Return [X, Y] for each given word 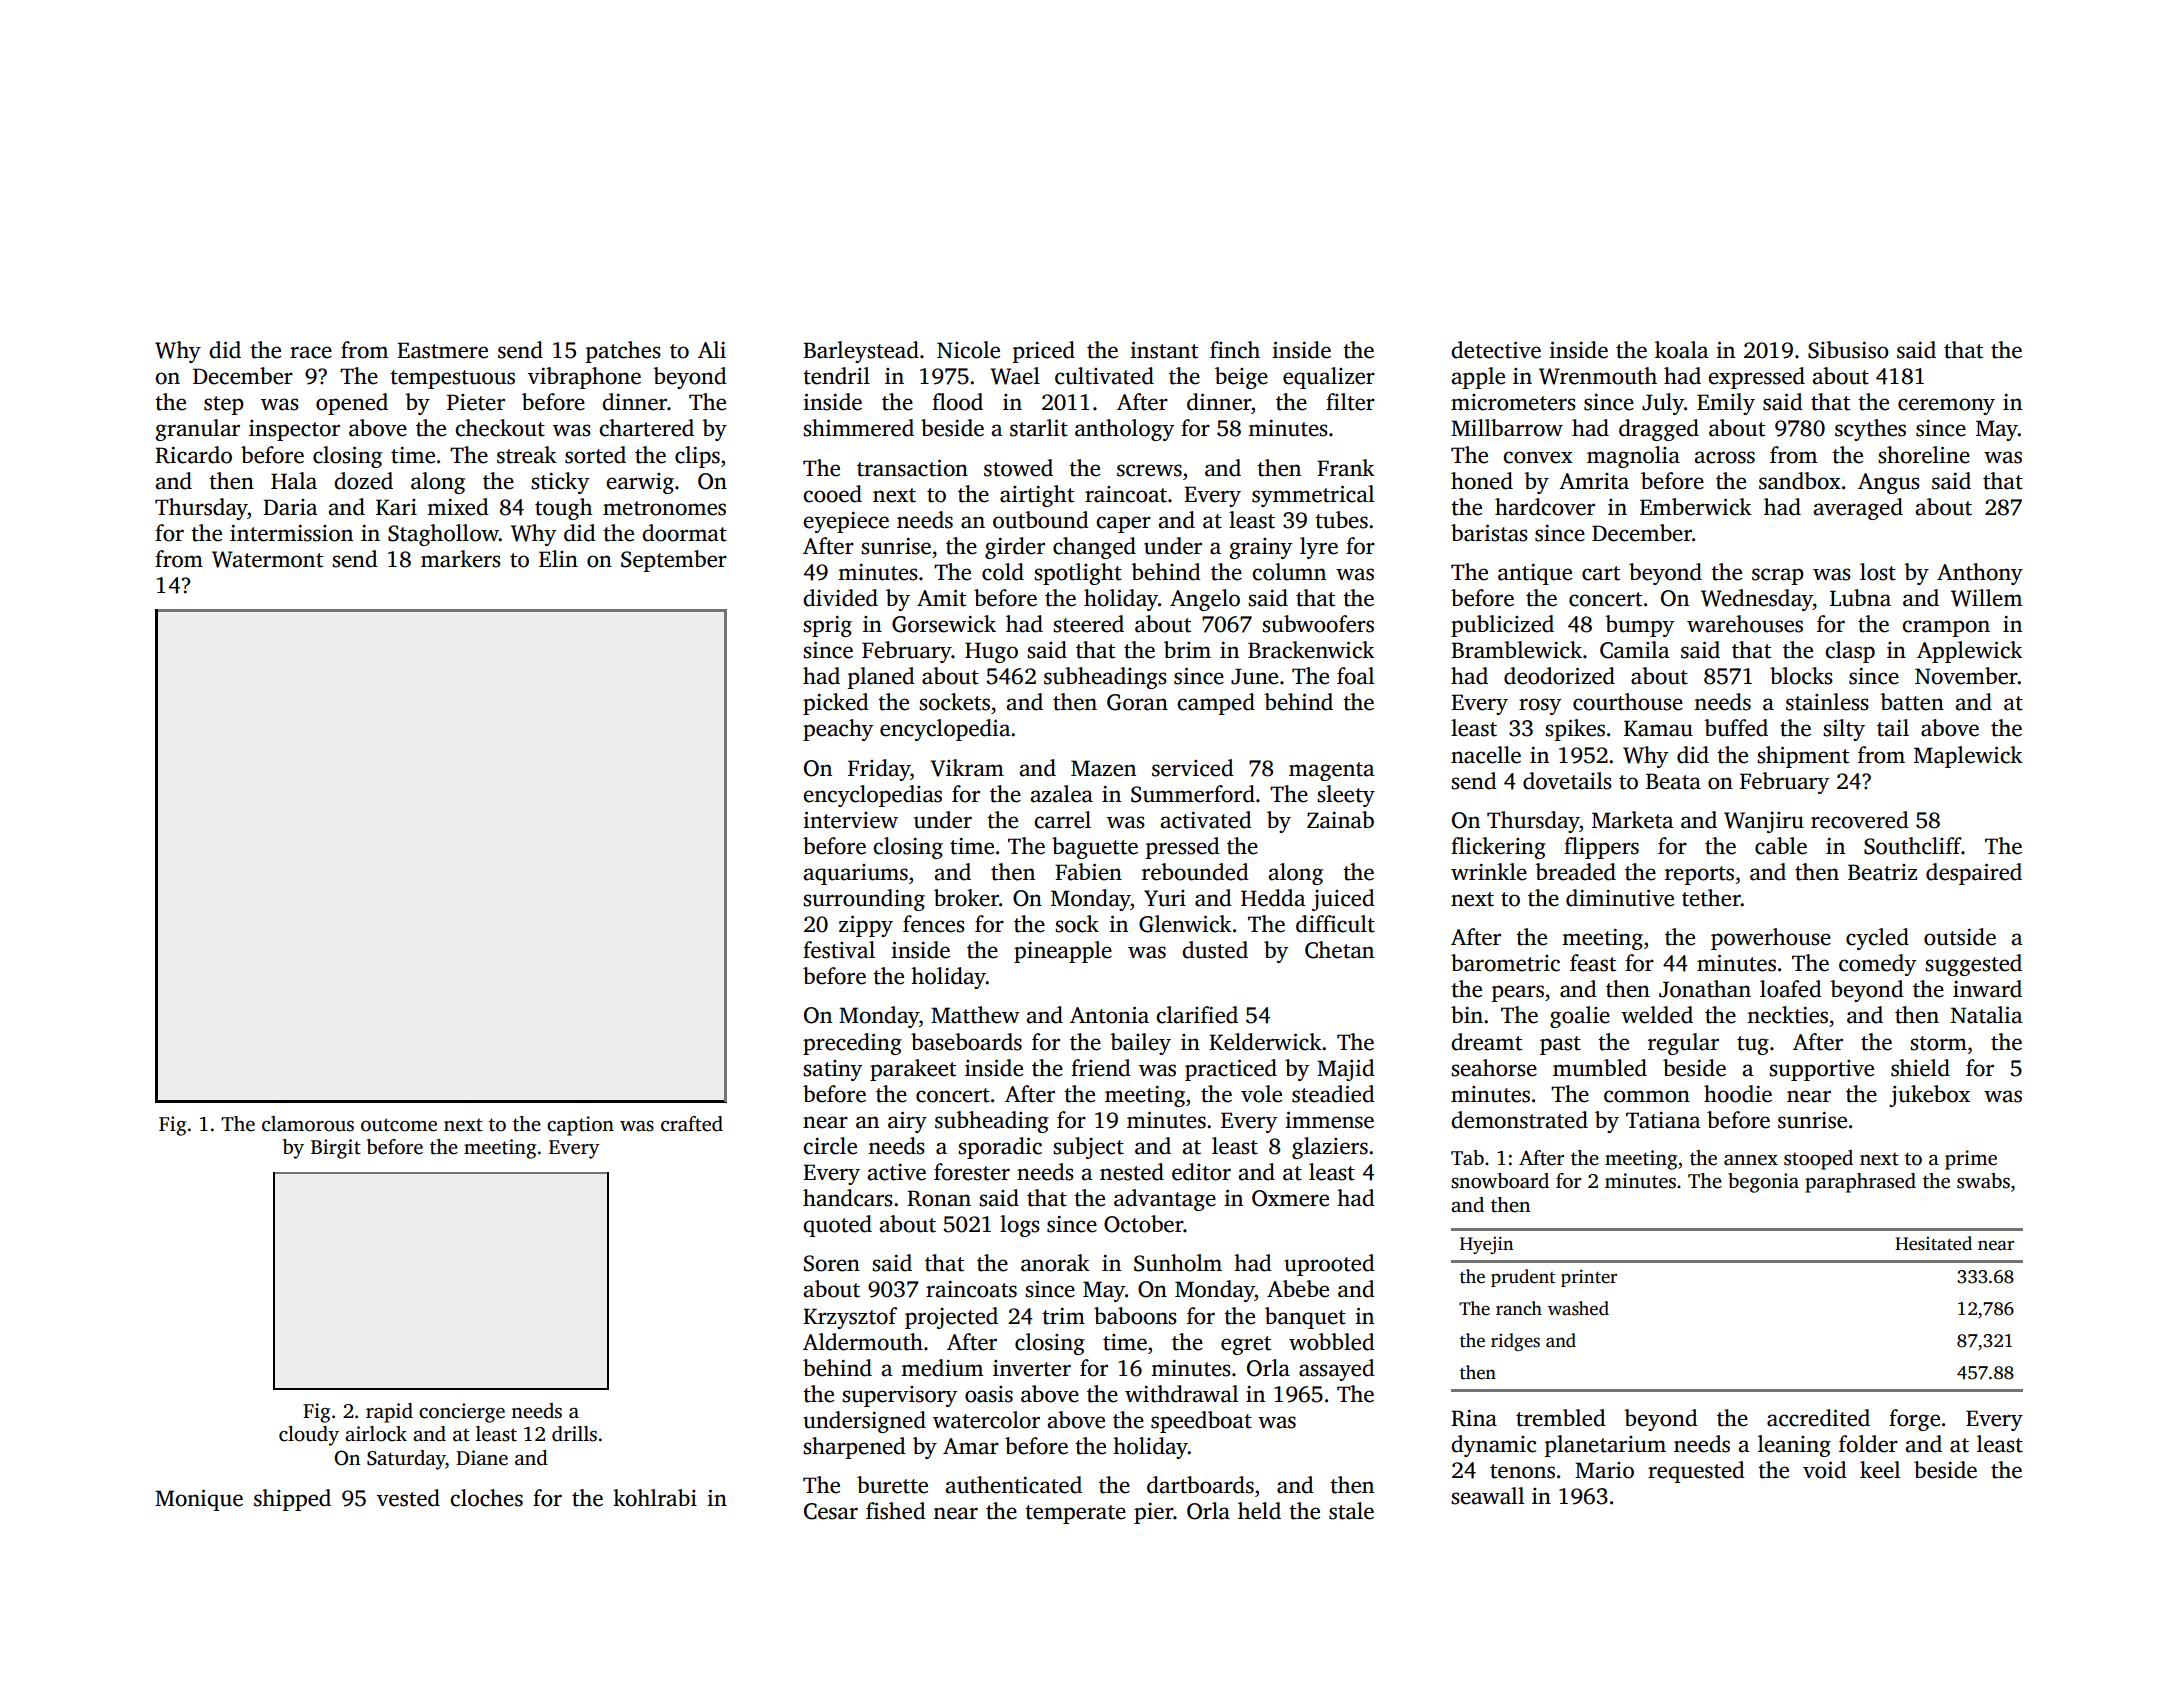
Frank [1346, 468]
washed [1578, 1308]
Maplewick [1968, 757]
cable [1781, 846]
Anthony [1980, 574]
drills [574, 1434]
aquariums [855, 874]
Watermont [267, 559]
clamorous [308, 1124]
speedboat [1201, 1422]
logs [1020, 1226]
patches [623, 352]
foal [1355, 676]
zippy [866, 926]
